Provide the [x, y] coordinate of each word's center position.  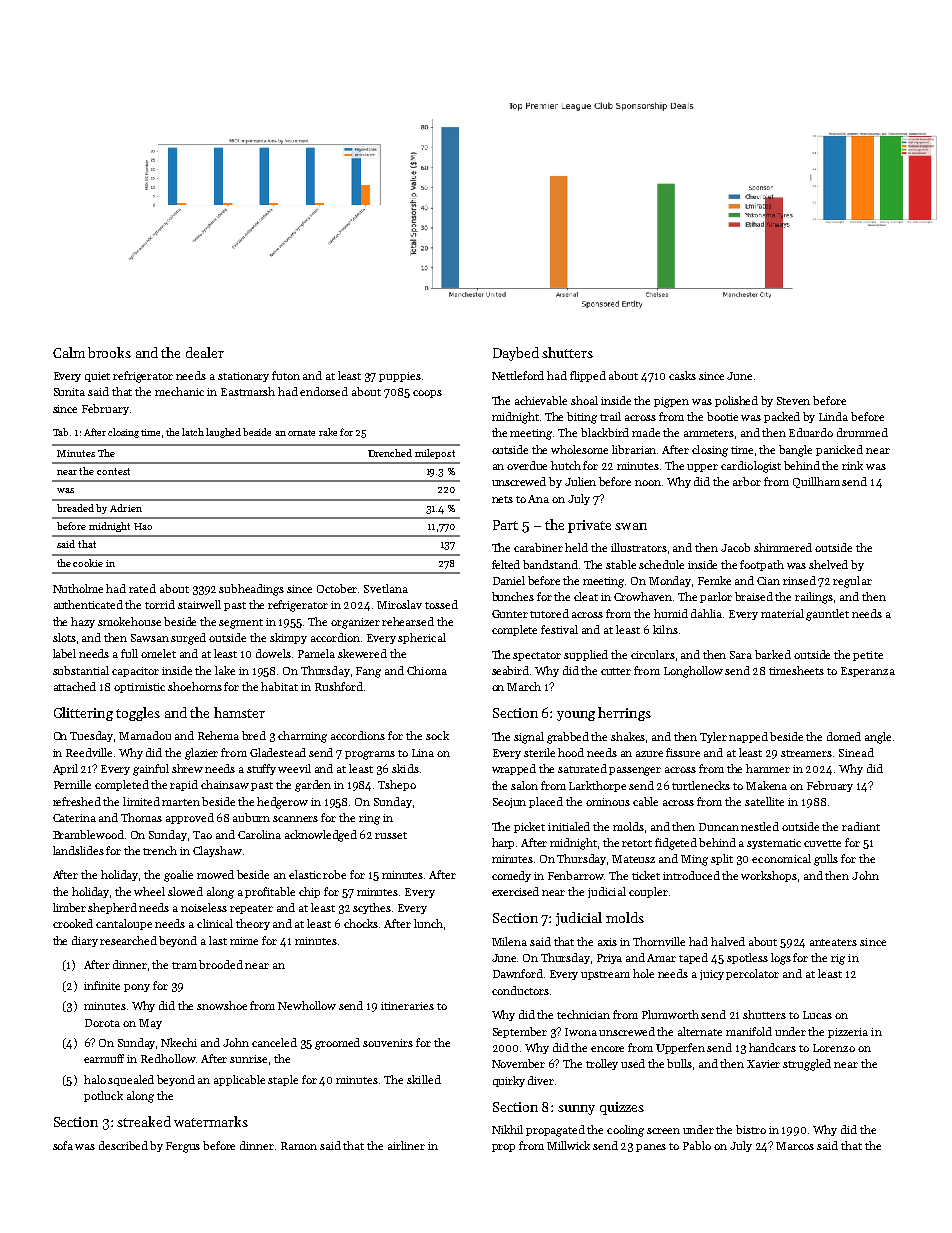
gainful [151, 770]
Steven [793, 401]
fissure [683, 752]
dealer [205, 352]
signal [529, 738]
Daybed [516, 354]
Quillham [816, 482]
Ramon [299, 1146]
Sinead [856, 752]
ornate [301, 433]
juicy [712, 975]
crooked [73, 923]
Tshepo [397, 785]
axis [607, 942]
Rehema [218, 735]
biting [582, 418]
